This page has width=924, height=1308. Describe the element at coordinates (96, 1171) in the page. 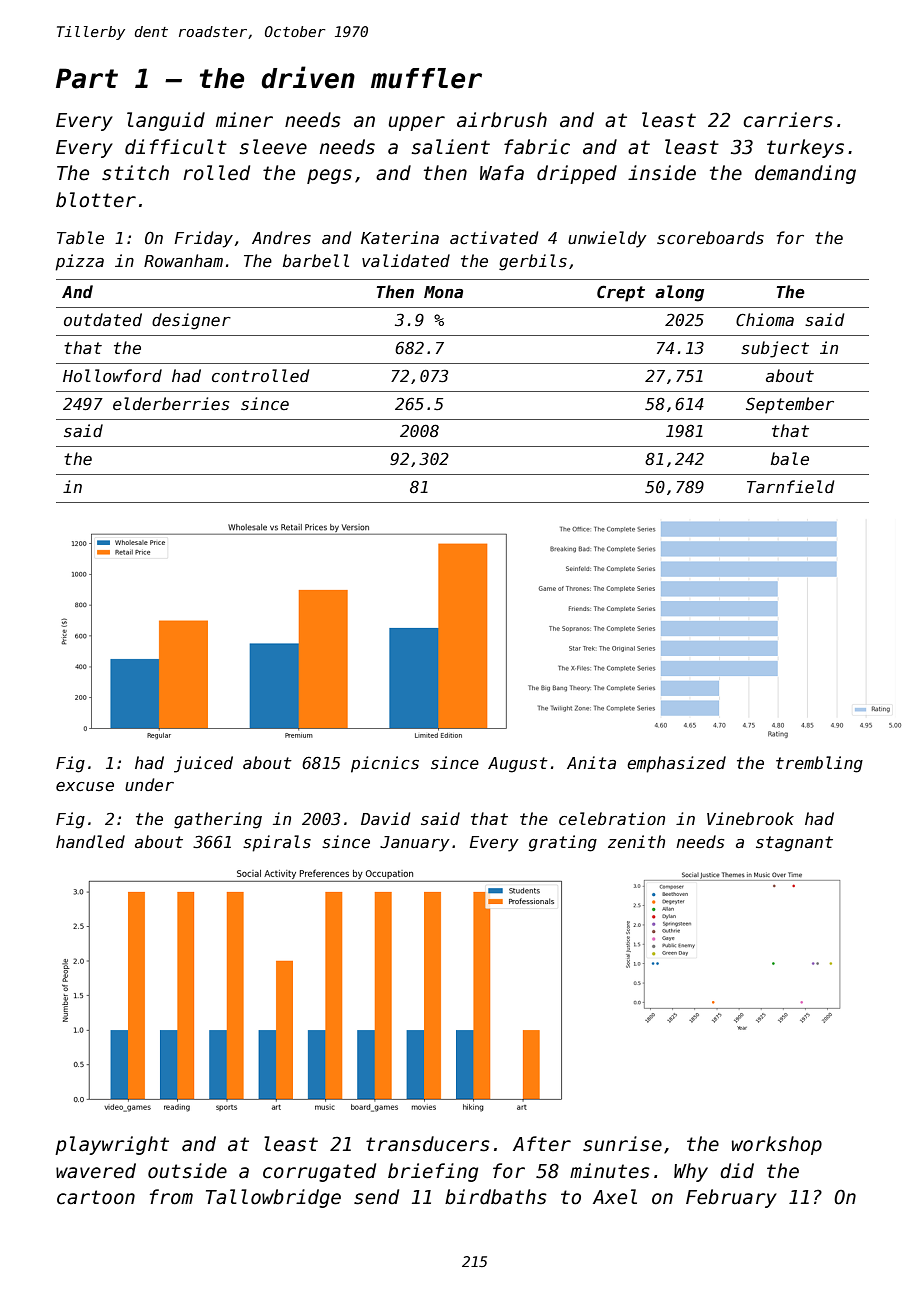

I see `wavered` at that location.
